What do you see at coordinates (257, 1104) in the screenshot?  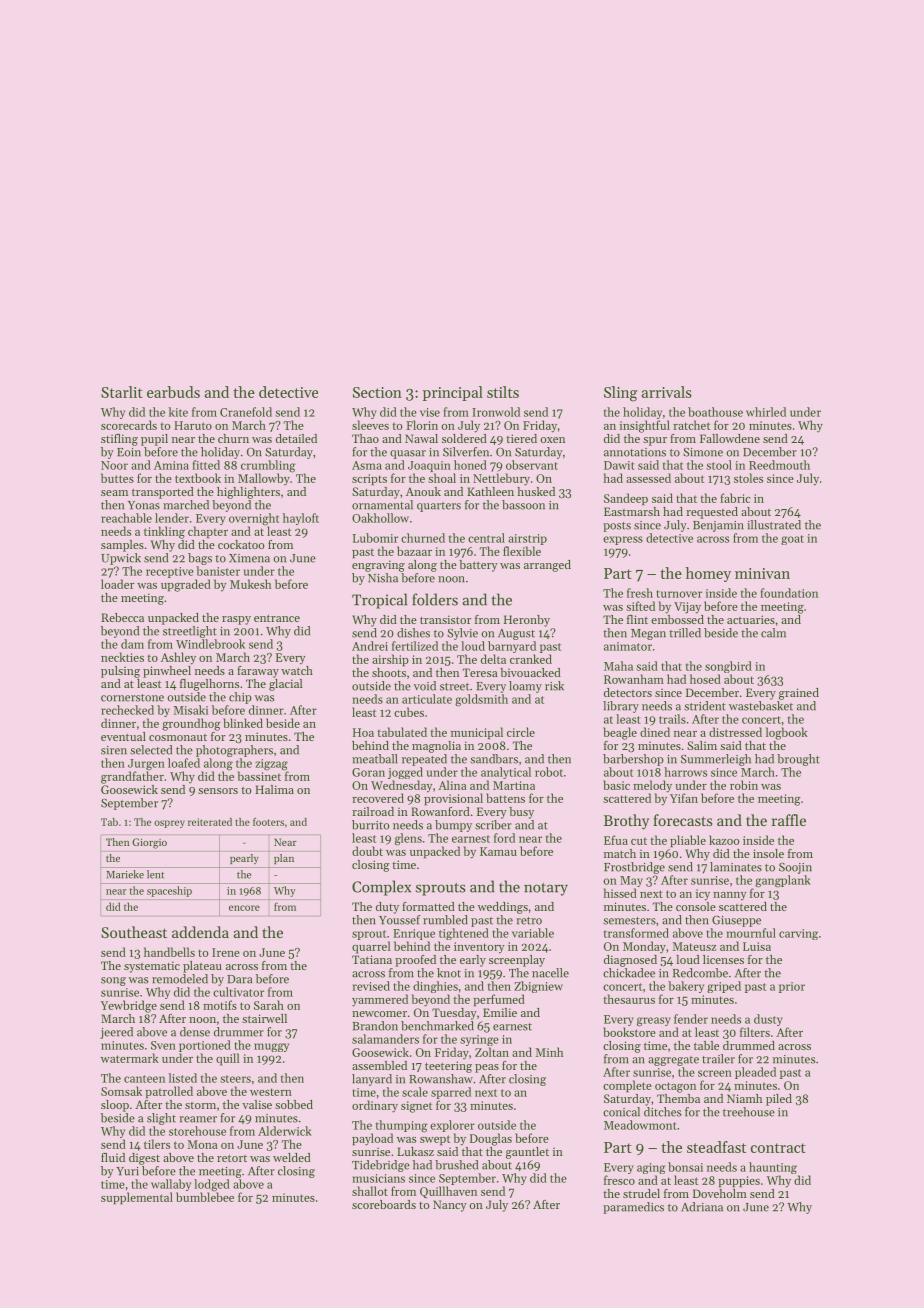 I see `valise` at bounding box center [257, 1104].
